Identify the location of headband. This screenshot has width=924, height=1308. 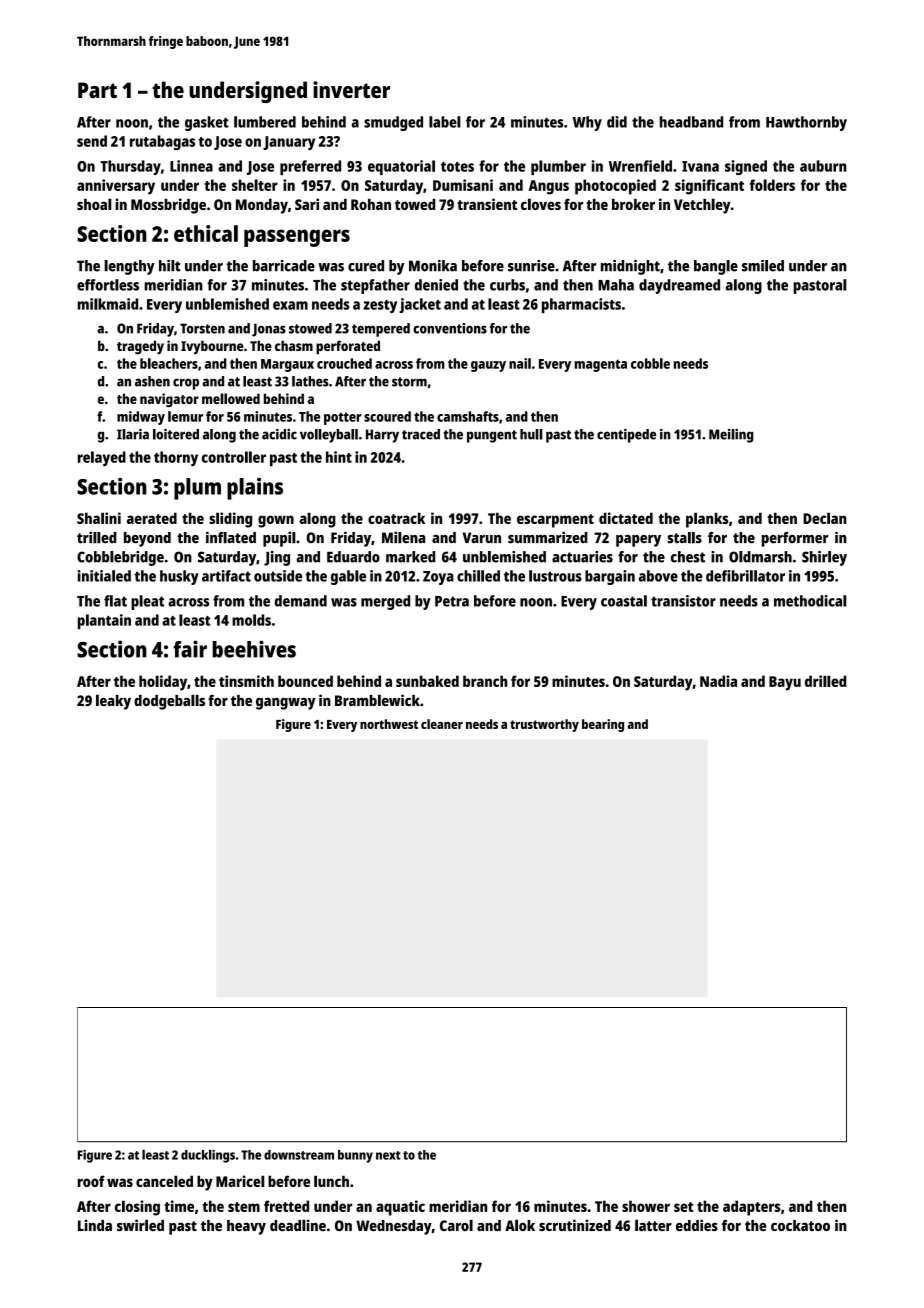
(691, 122).
